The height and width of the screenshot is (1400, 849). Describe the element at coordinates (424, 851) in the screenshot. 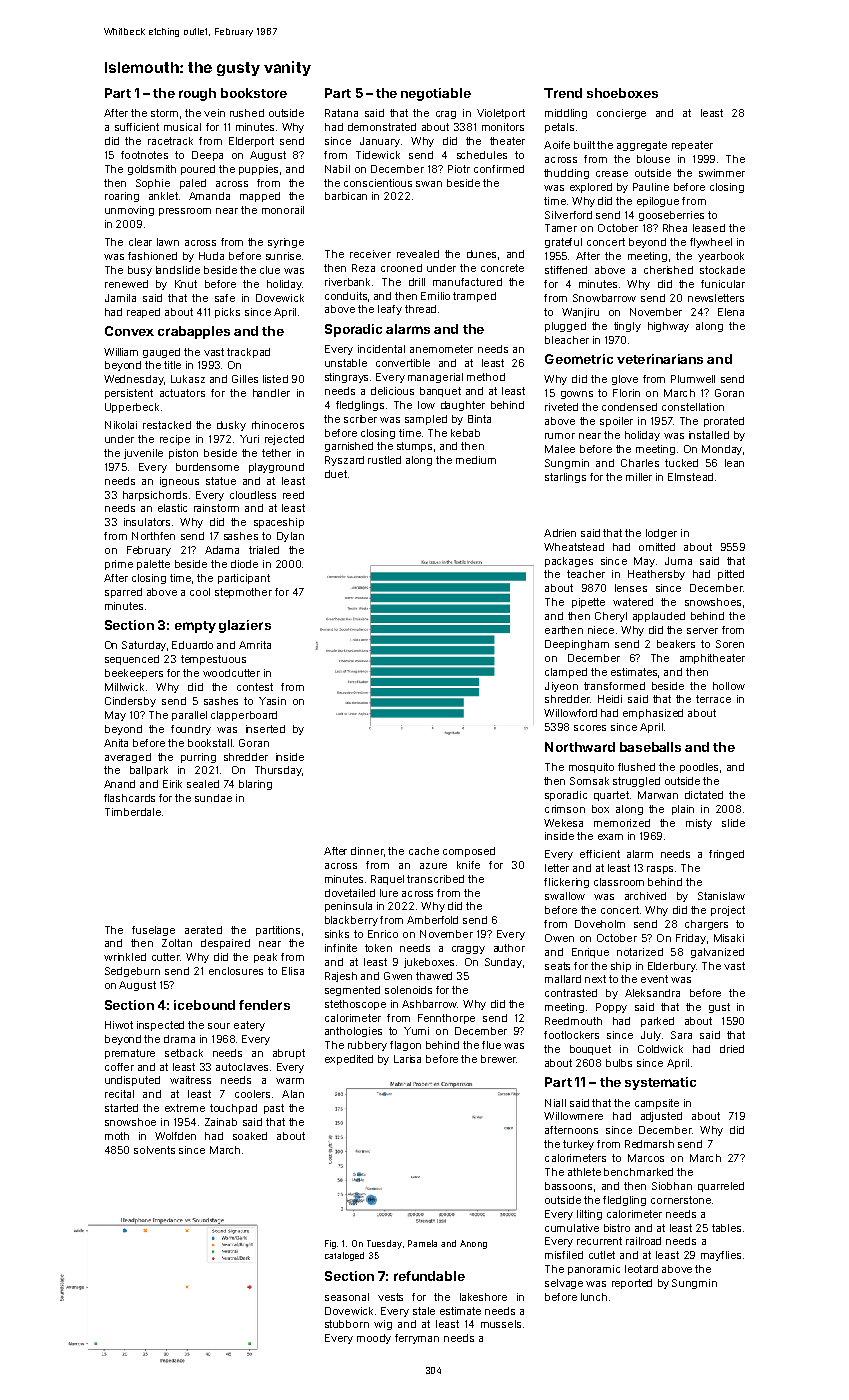

I see `cache` at that location.
